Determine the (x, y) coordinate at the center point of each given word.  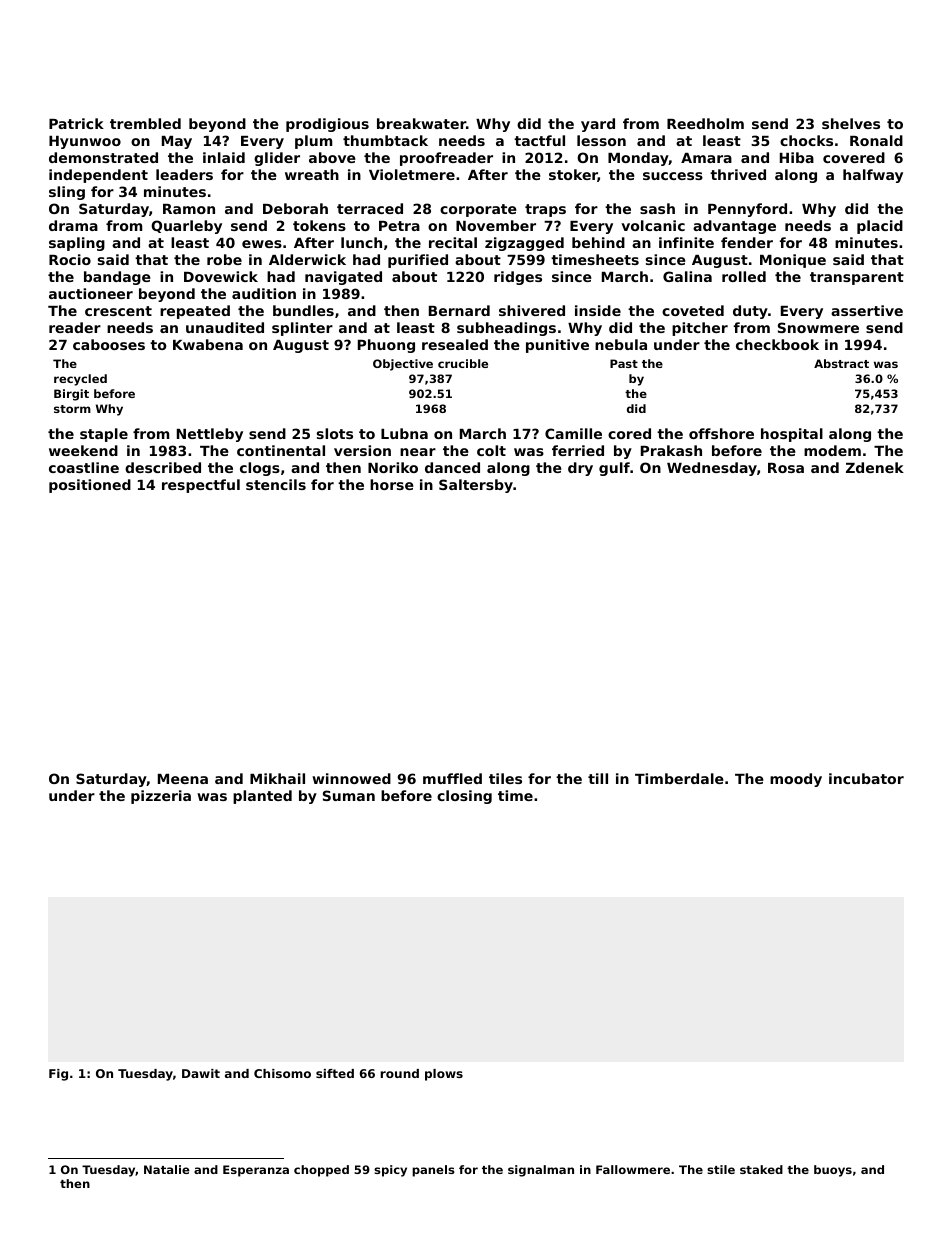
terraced (370, 208)
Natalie (167, 1169)
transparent (857, 278)
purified (418, 261)
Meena (183, 779)
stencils (276, 484)
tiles (505, 778)
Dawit (201, 1073)
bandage (117, 278)
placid (880, 227)
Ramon (189, 209)
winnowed (351, 778)
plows (444, 1075)
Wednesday (712, 469)
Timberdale (679, 778)
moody (796, 780)
